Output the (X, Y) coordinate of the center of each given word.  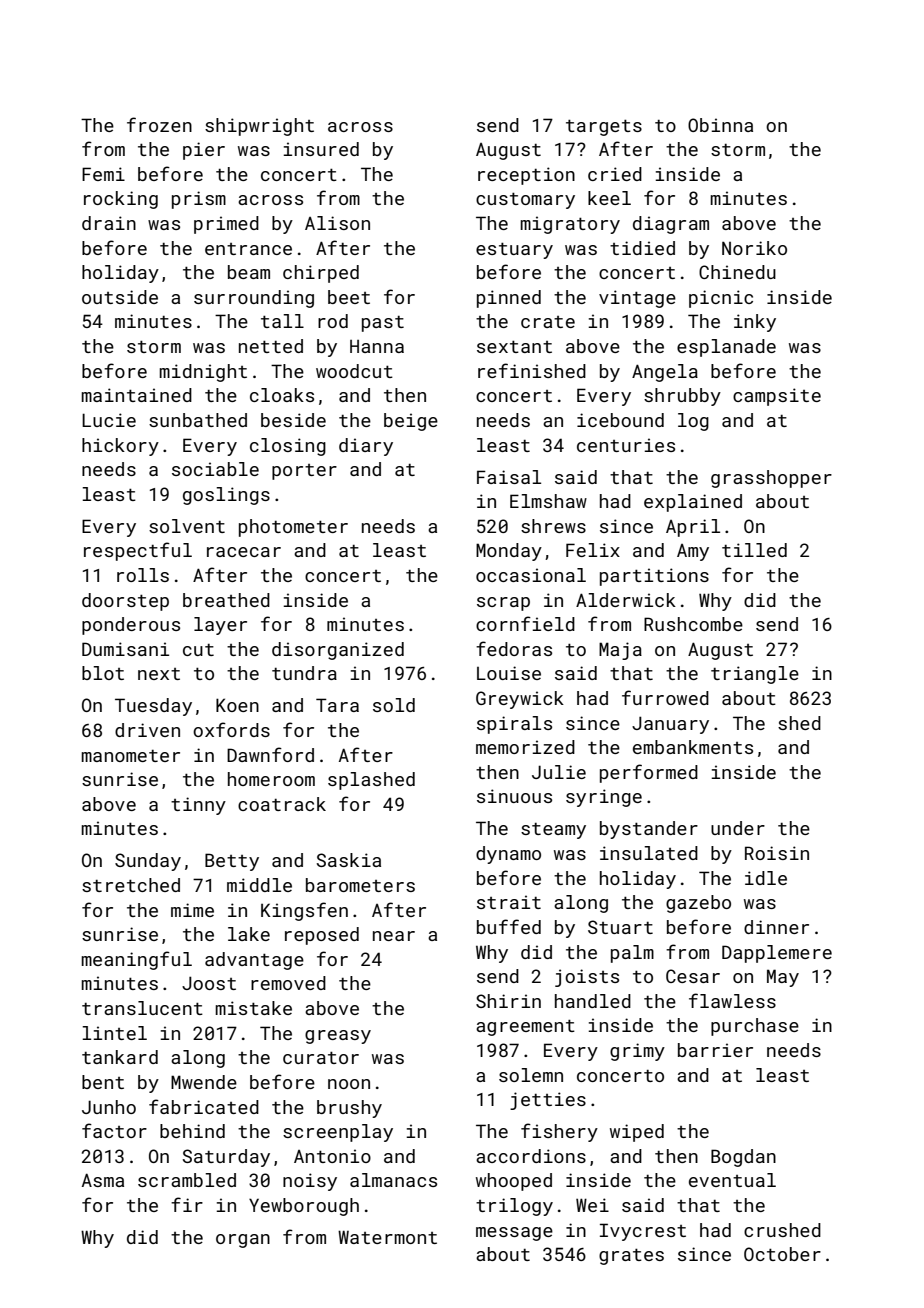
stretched (131, 885)
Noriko (754, 248)
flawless (732, 1000)
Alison (337, 223)
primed (226, 225)
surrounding (254, 299)
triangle (755, 675)
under (738, 828)
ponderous (131, 626)
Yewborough (304, 1207)
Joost (209, 983)
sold (394, 705)
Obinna (720, 125)
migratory (570, 225)
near (394, 936)
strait (509, 902)
